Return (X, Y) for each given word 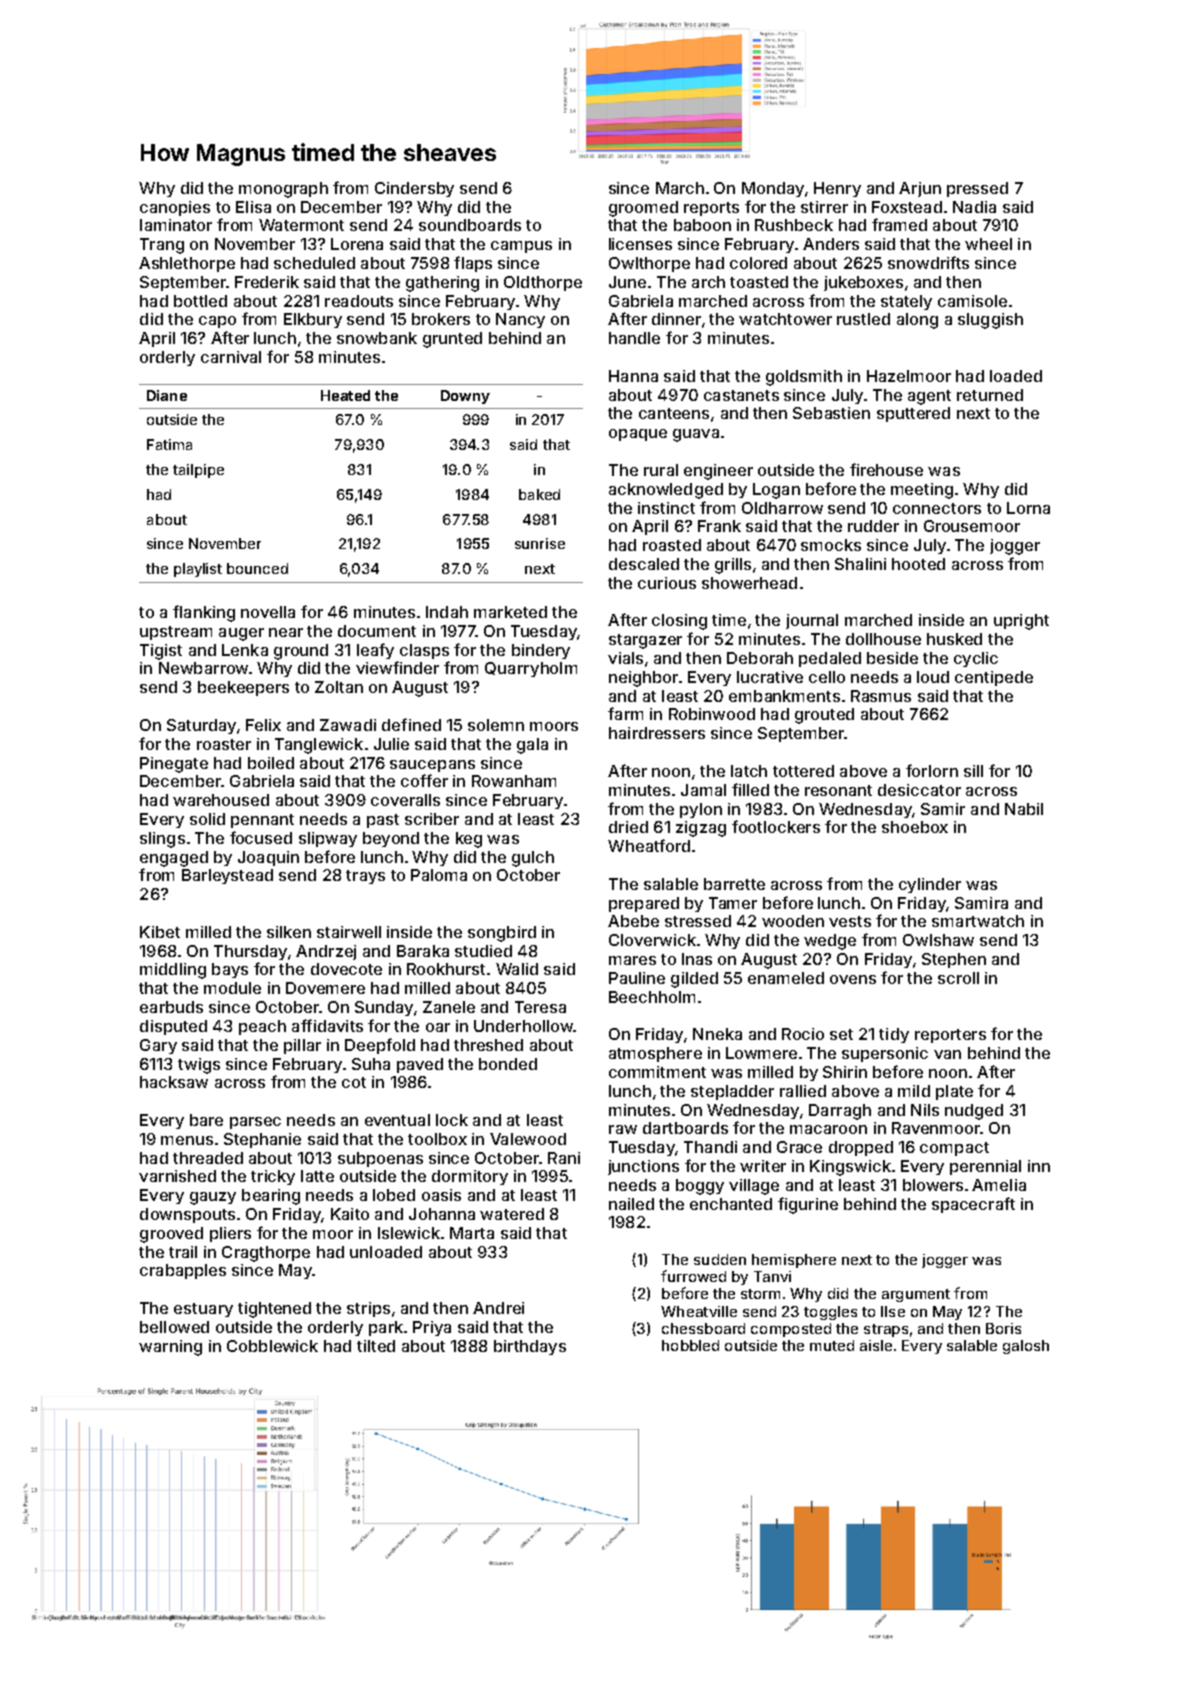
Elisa (253, 207)
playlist (198, 570)
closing (679, 622)
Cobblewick (272, 1346)
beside (892, 658)
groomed (643, 209)
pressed (977, 189)
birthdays (530, 1347)
